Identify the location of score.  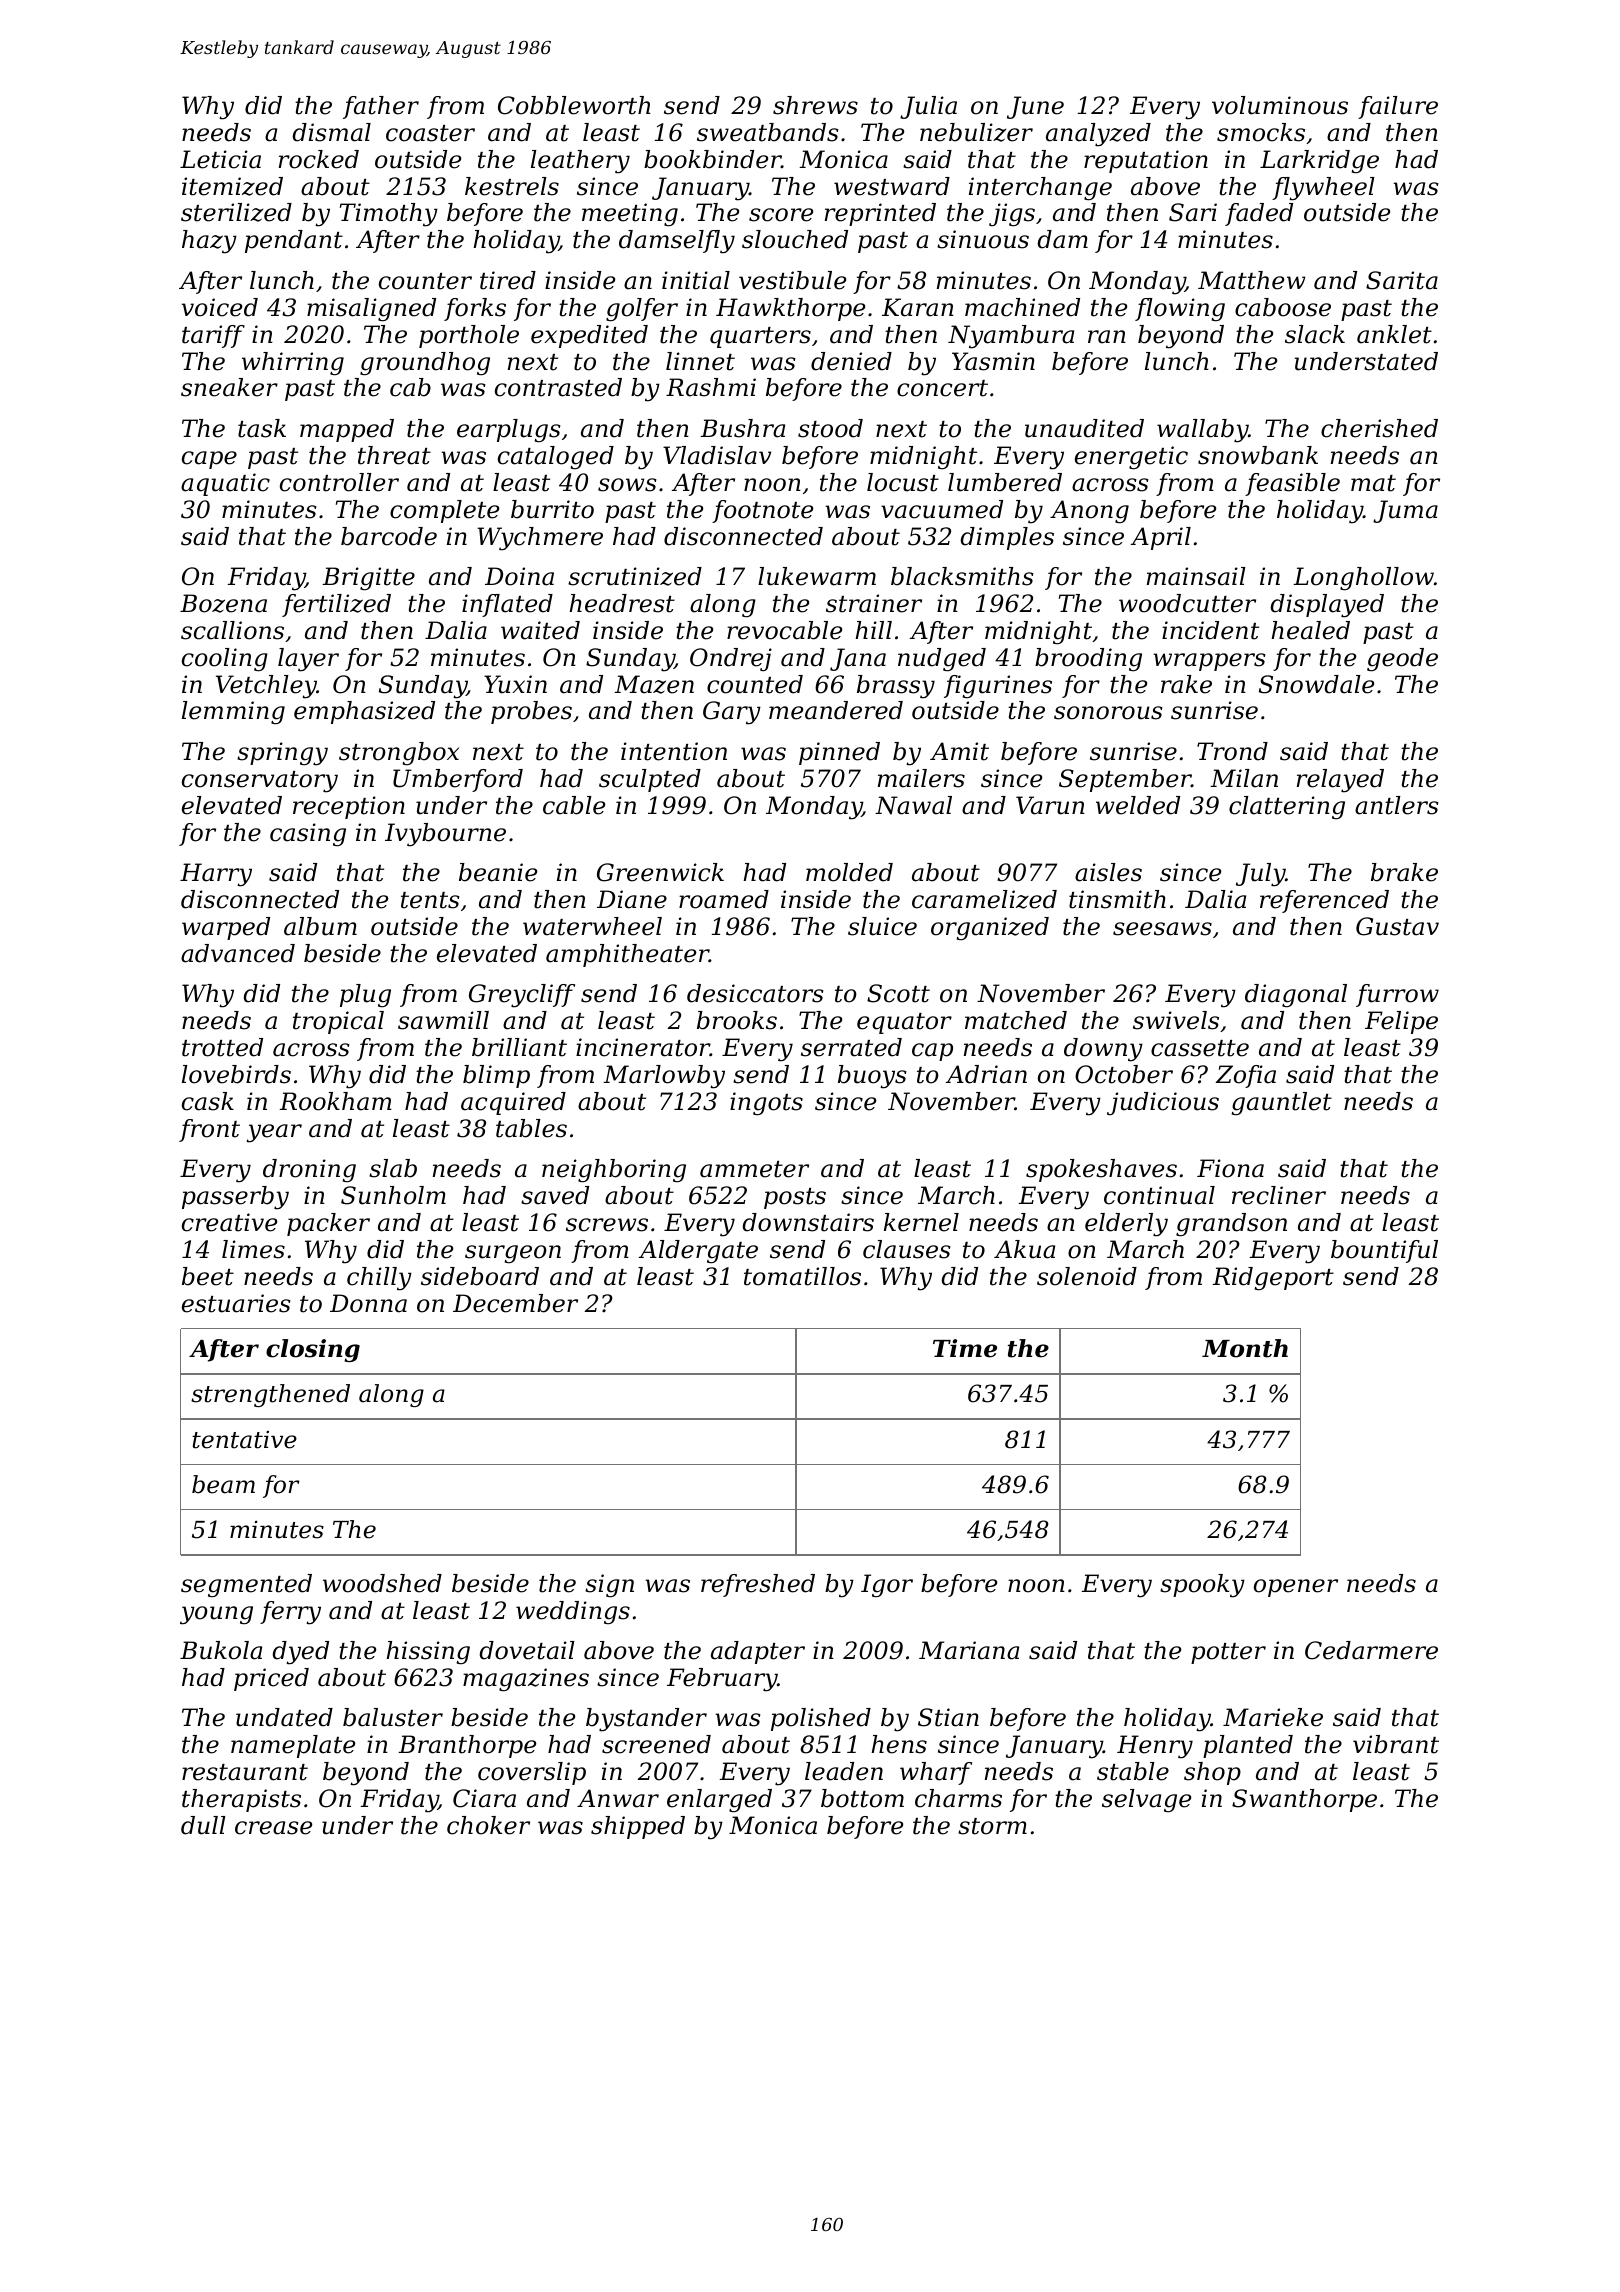
(781, 215).
